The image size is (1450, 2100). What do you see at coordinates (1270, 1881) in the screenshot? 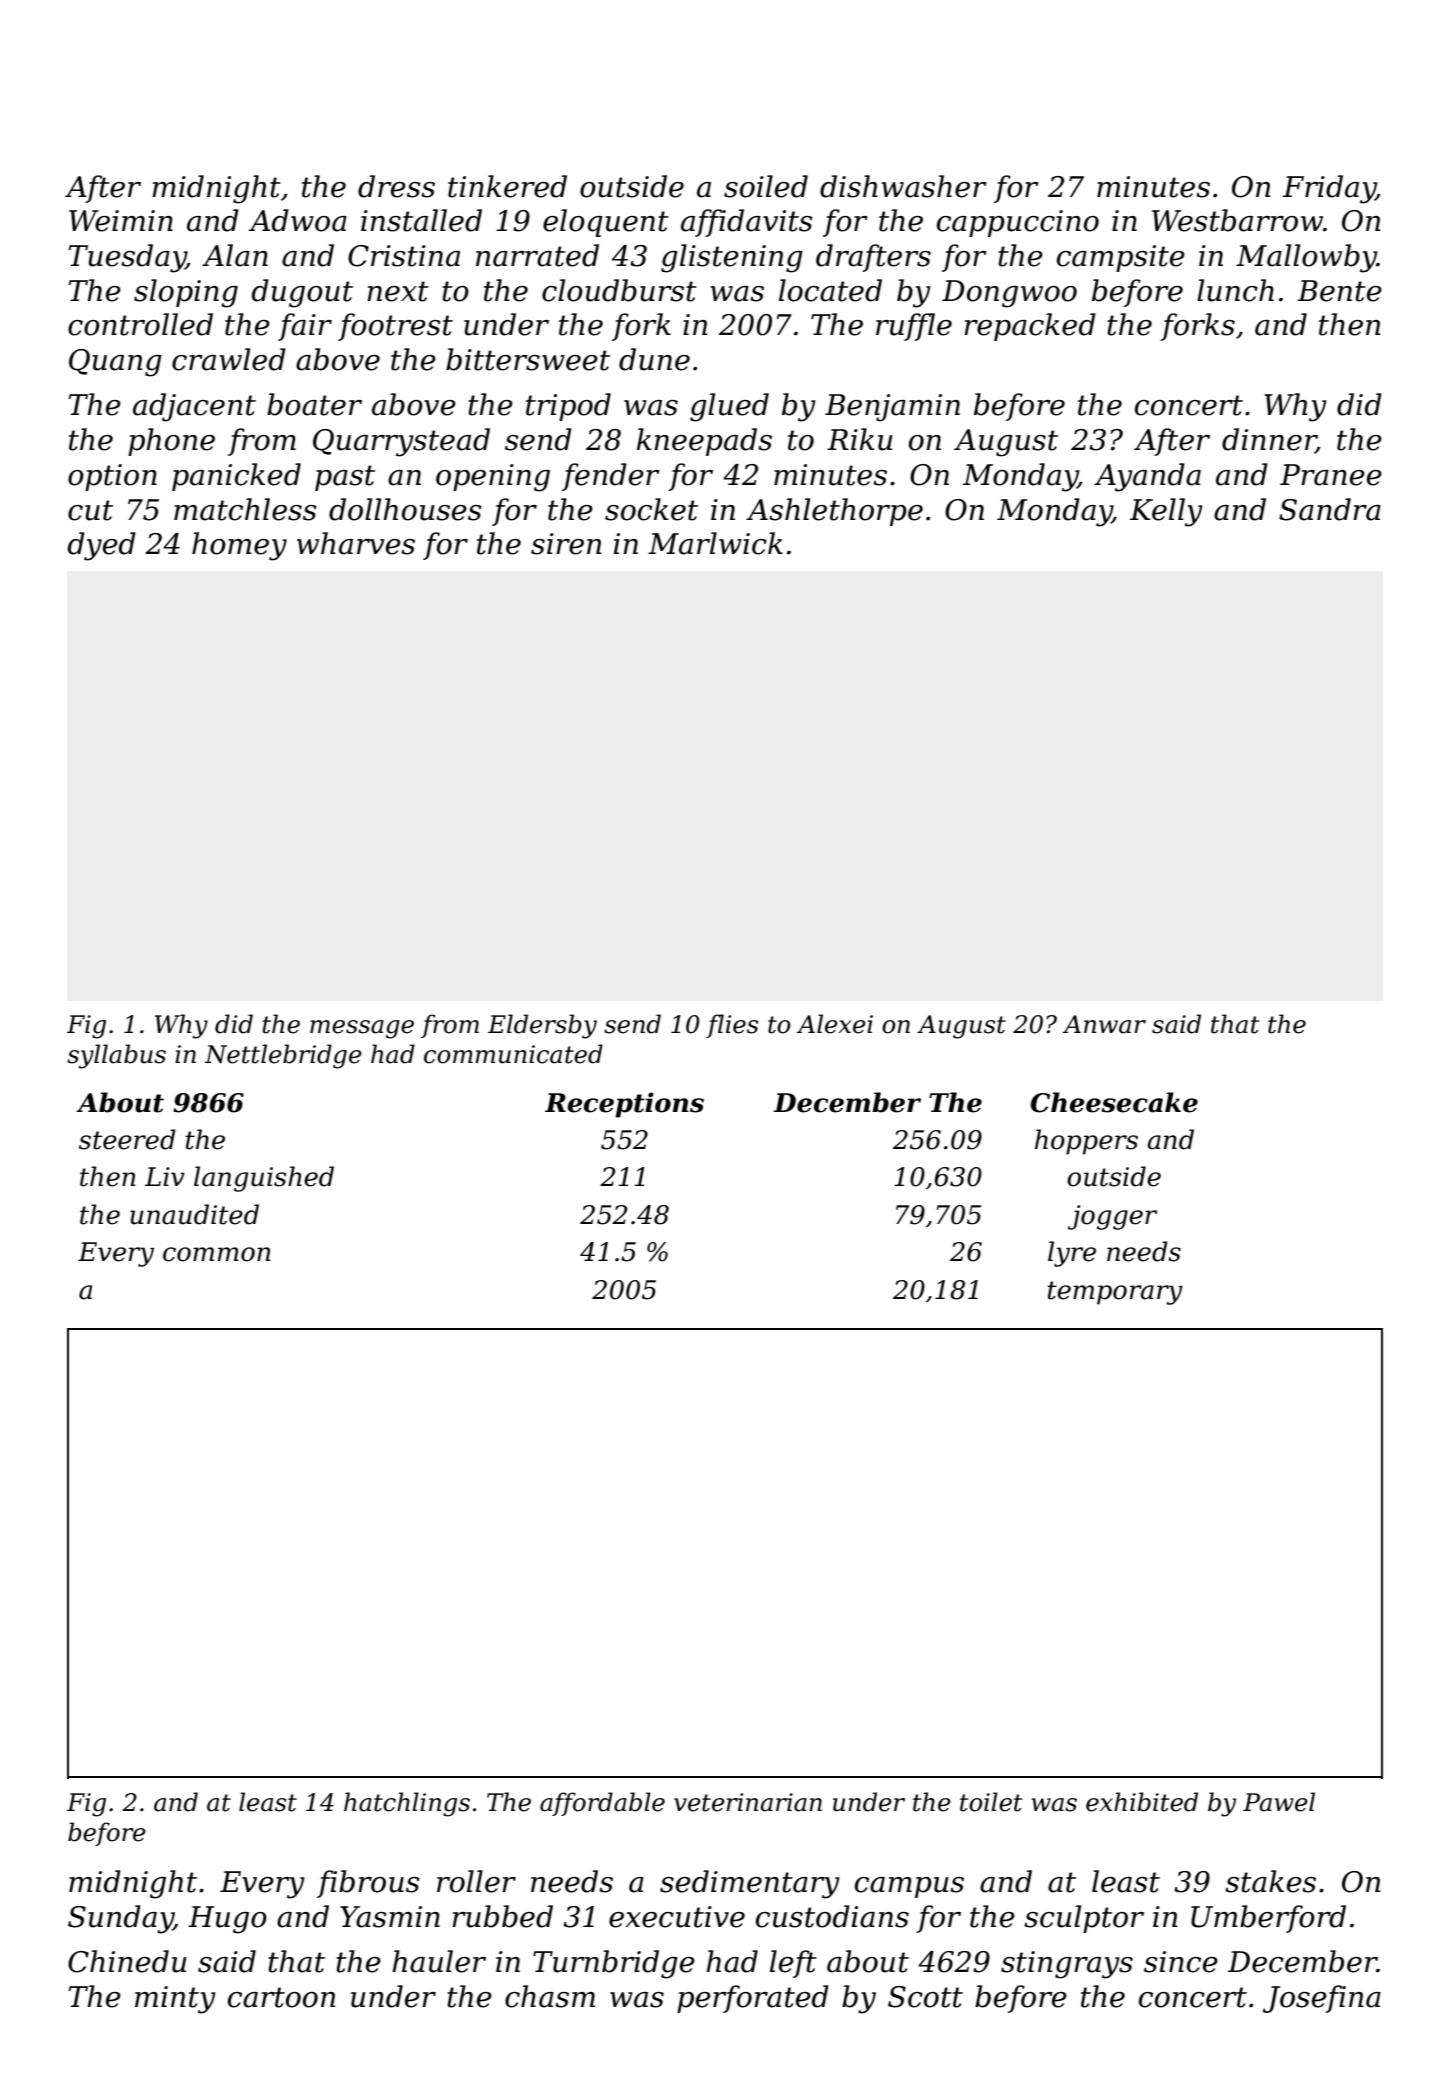
I see `stakes` at bounding box center [1270, 1881].
